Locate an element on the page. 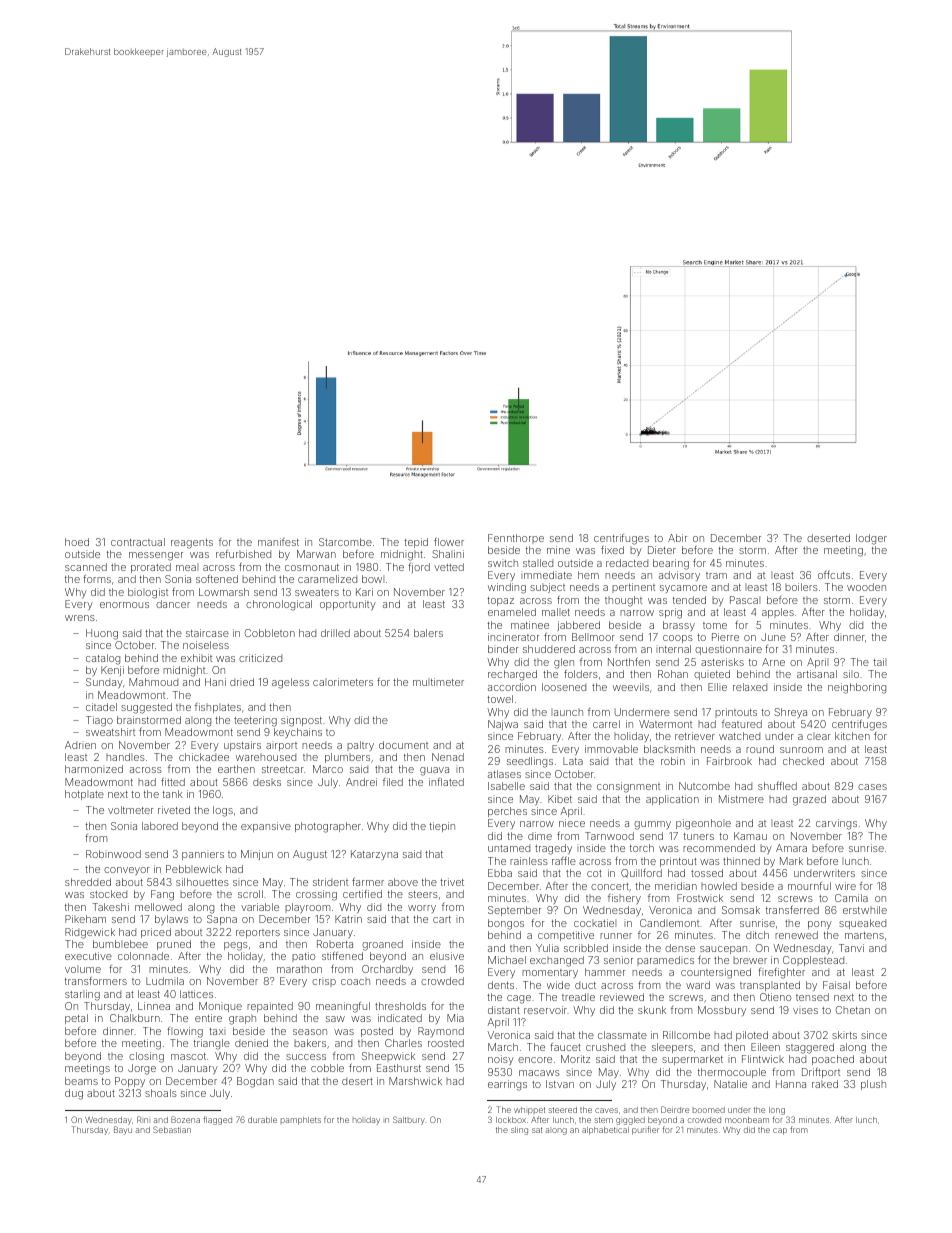 This image has height=1233, width=952. lodger is located at coordinates (871, 539).
